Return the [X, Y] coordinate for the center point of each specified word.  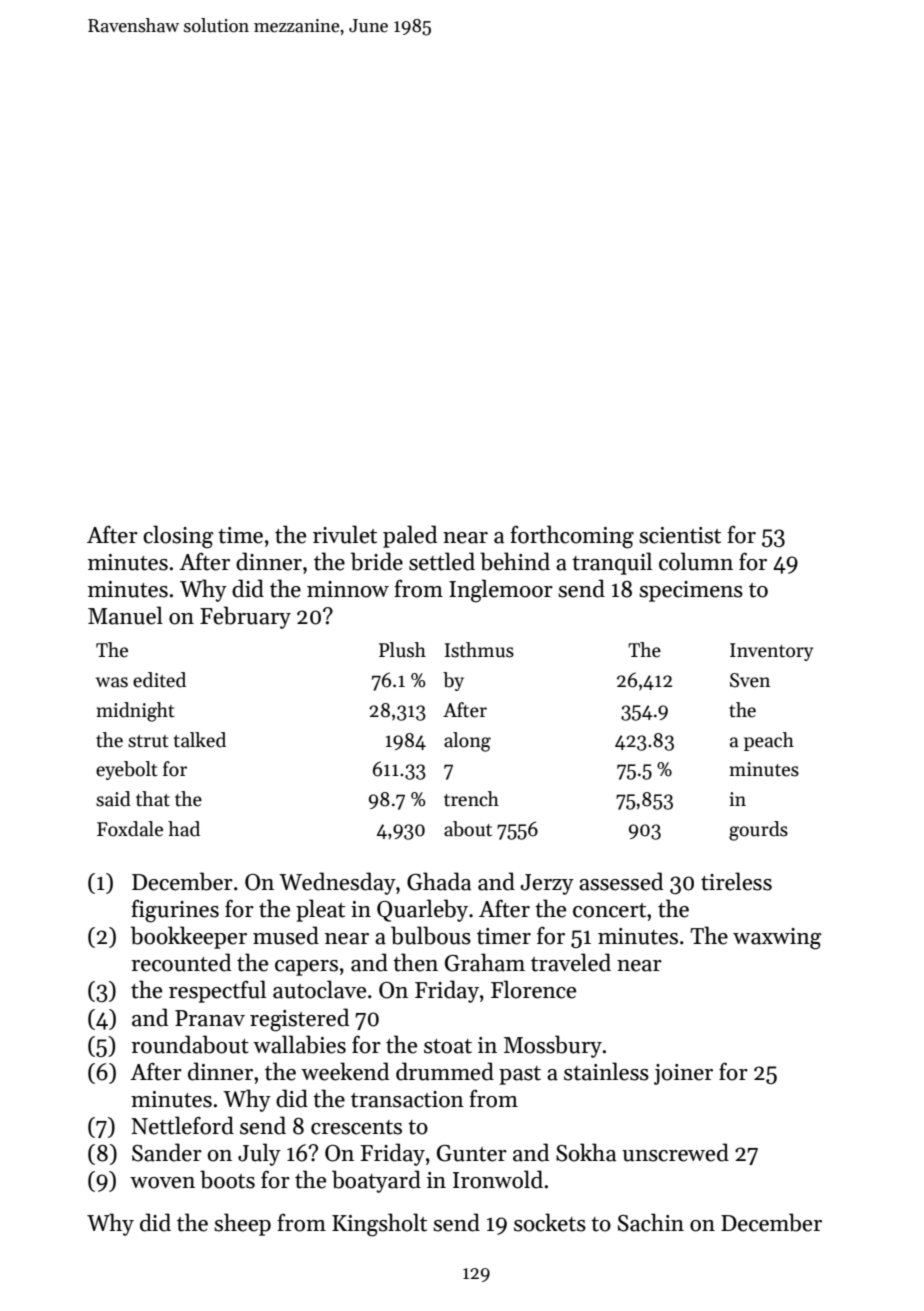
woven [162, 1183]
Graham [485, 962]
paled [410, 536]
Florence [533, 989]
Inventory [771, 652]
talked [200, 740]
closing [178, 537]
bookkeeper [189, 937]
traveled [571, 962]
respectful [217, 991]
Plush [402, 650]
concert [609, 910]
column [696, 561]
